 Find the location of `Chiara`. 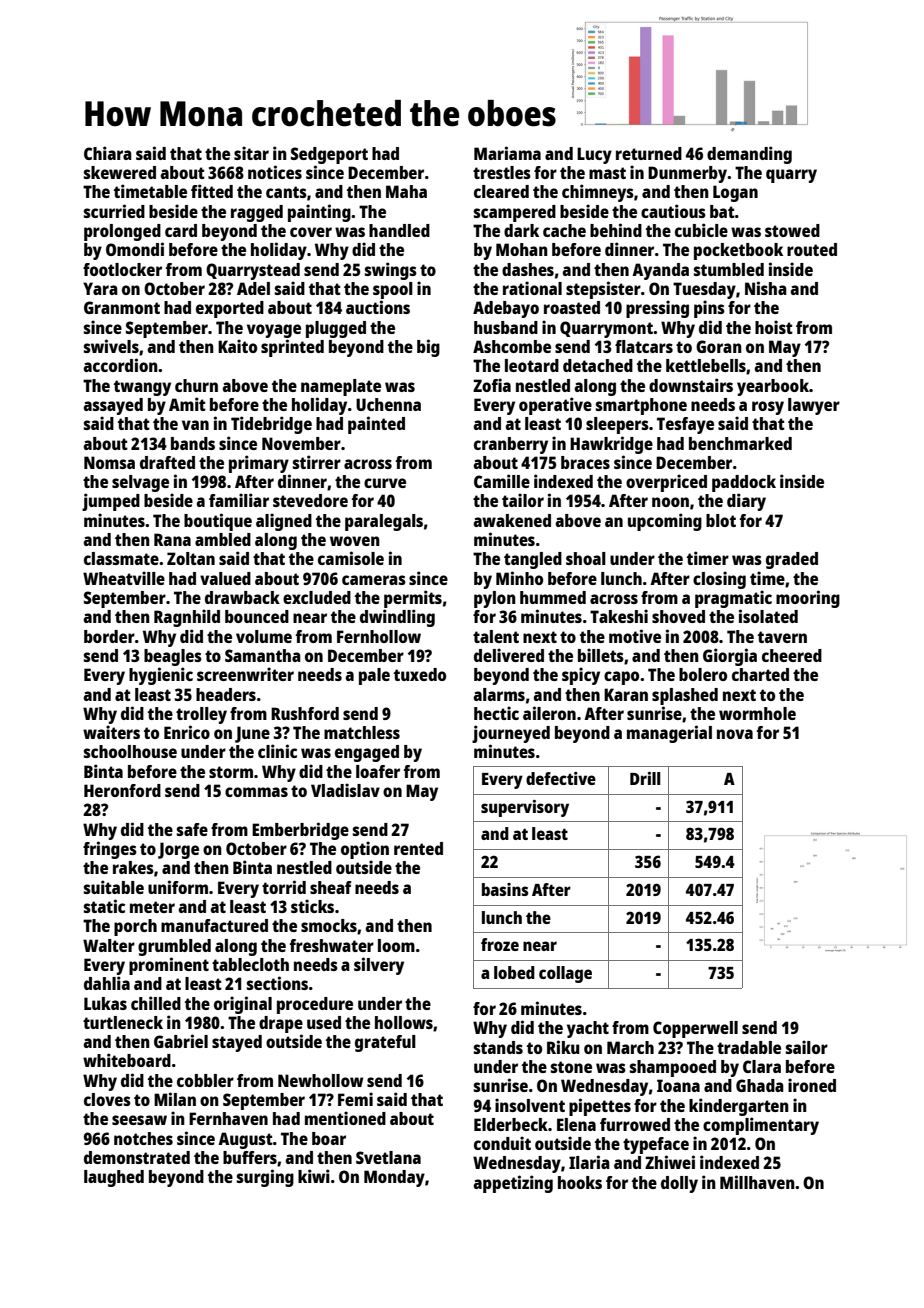

Chiara is located at coordinates (108, 153).
